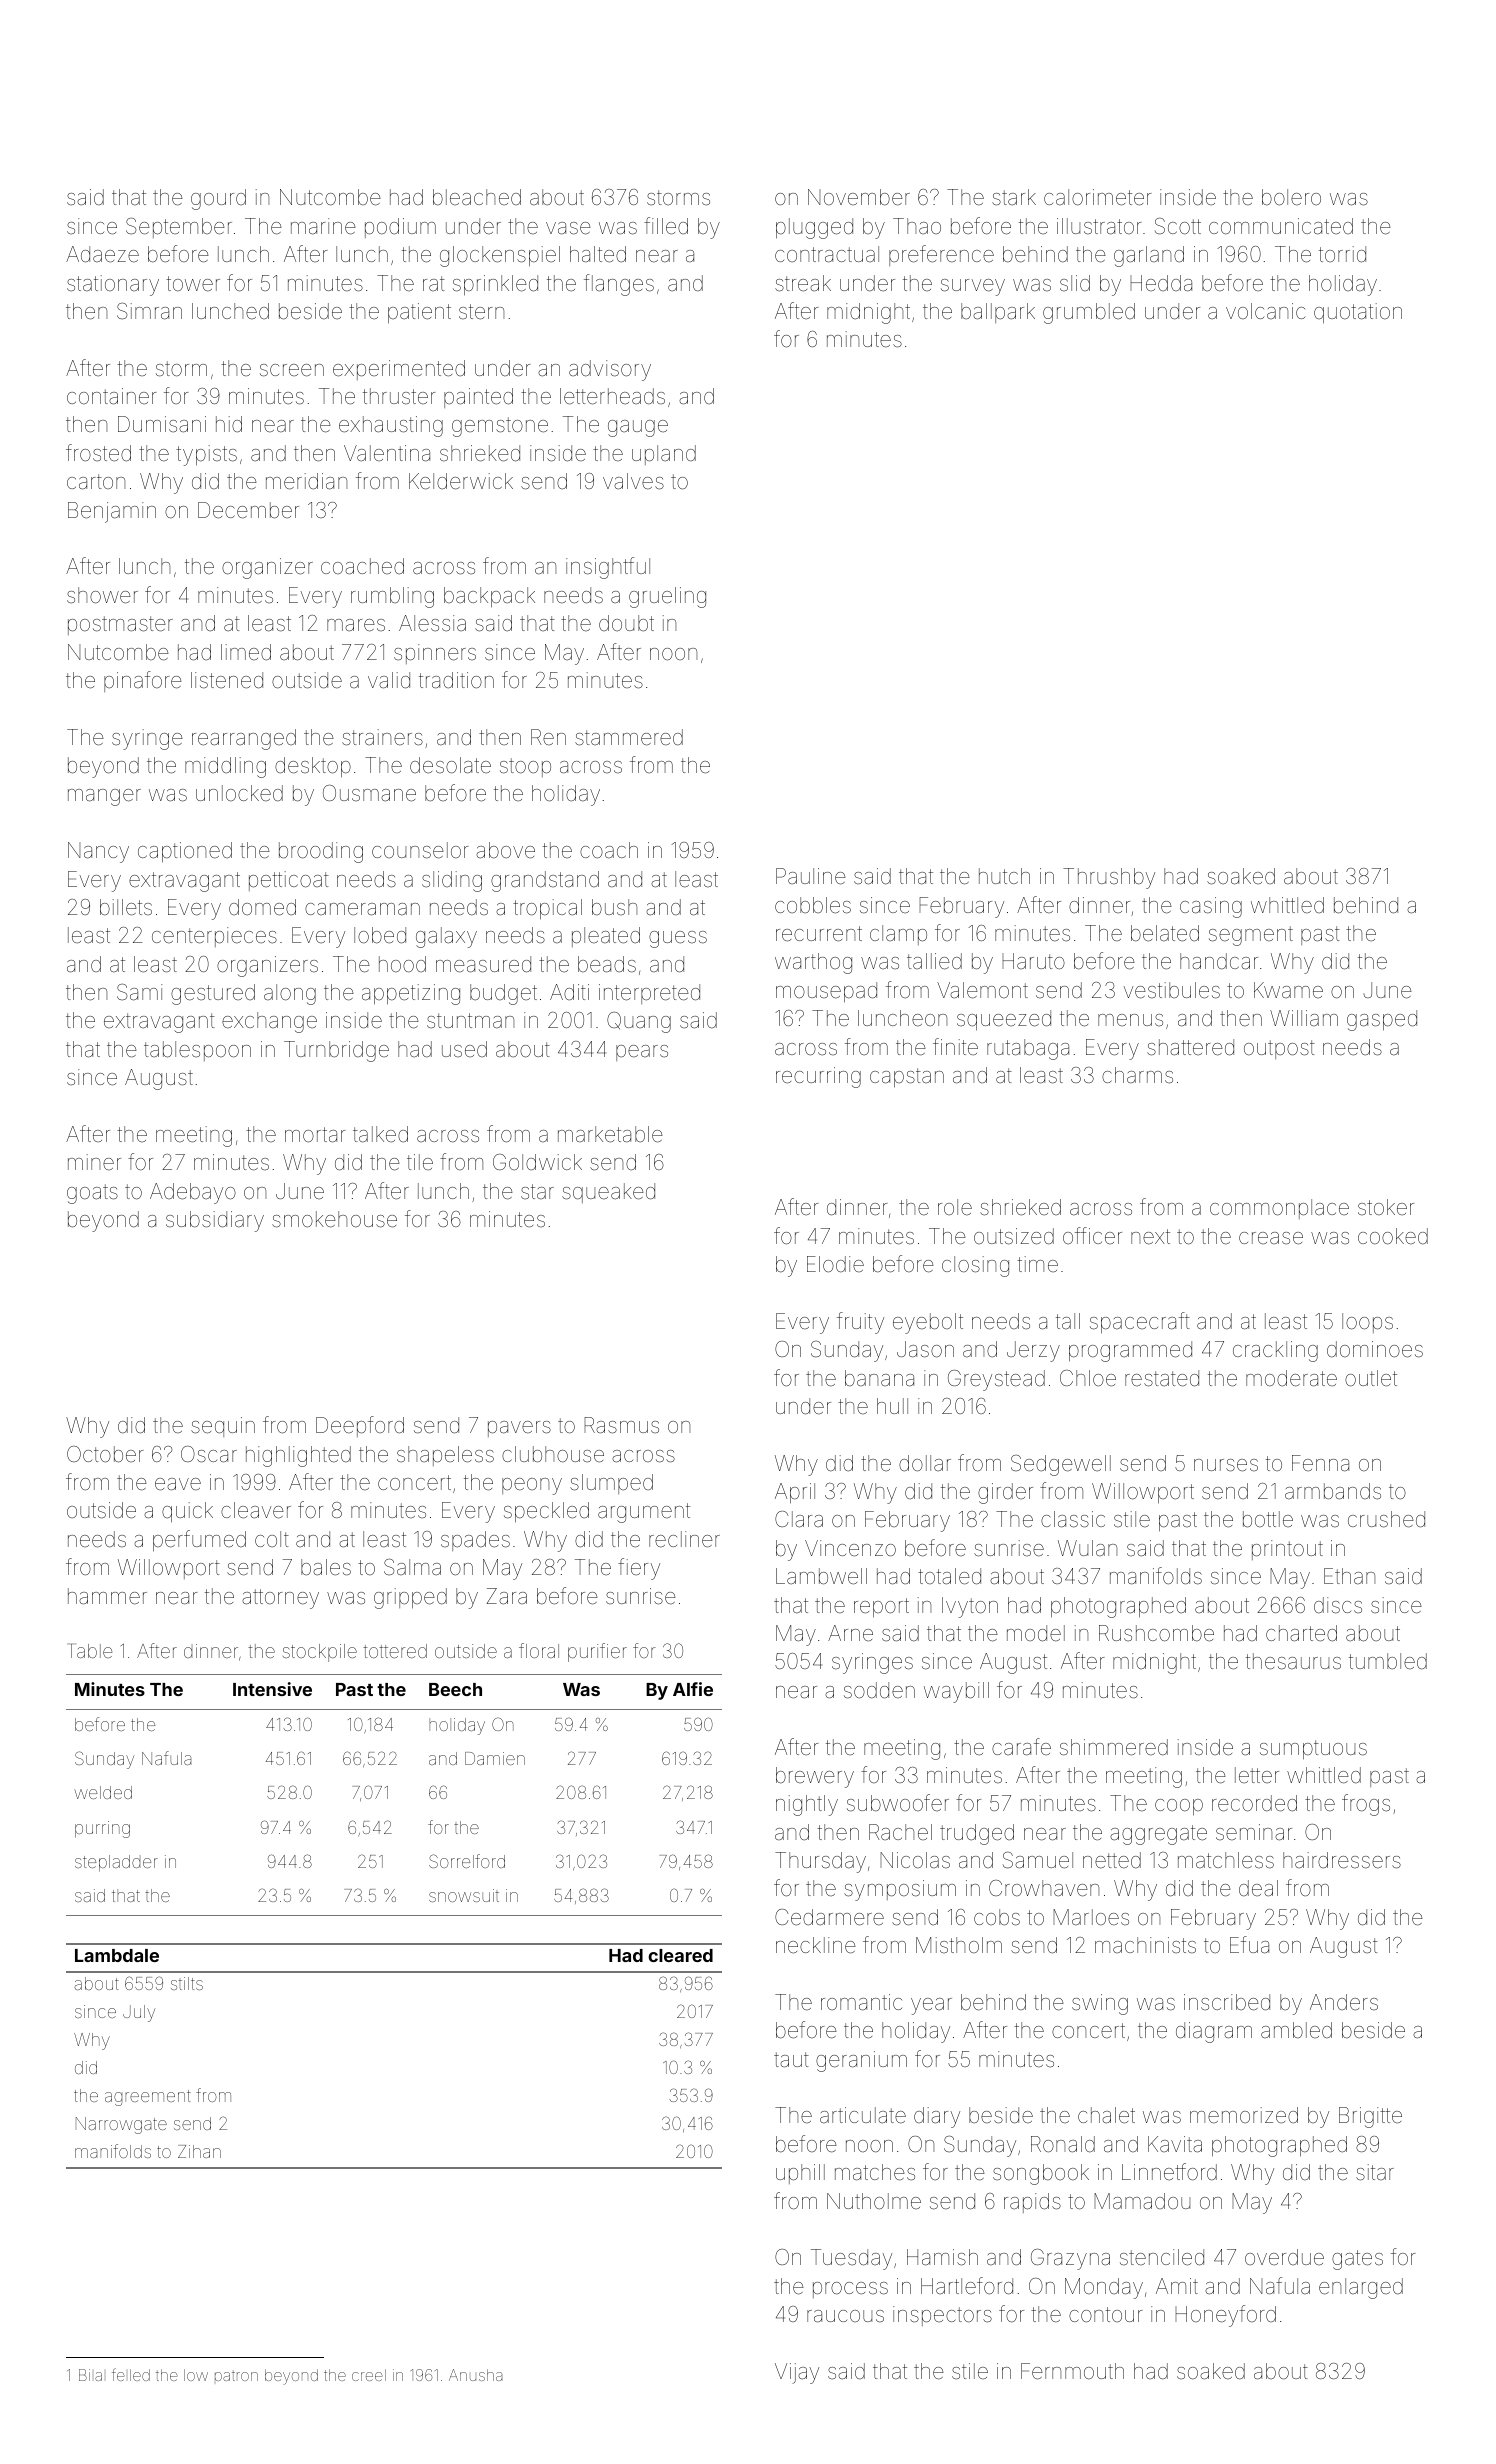 This screenshot has width=1496, height=2464. Describe the element at coordinates (859, 197) in the screenshot. I see `November` at that location.
